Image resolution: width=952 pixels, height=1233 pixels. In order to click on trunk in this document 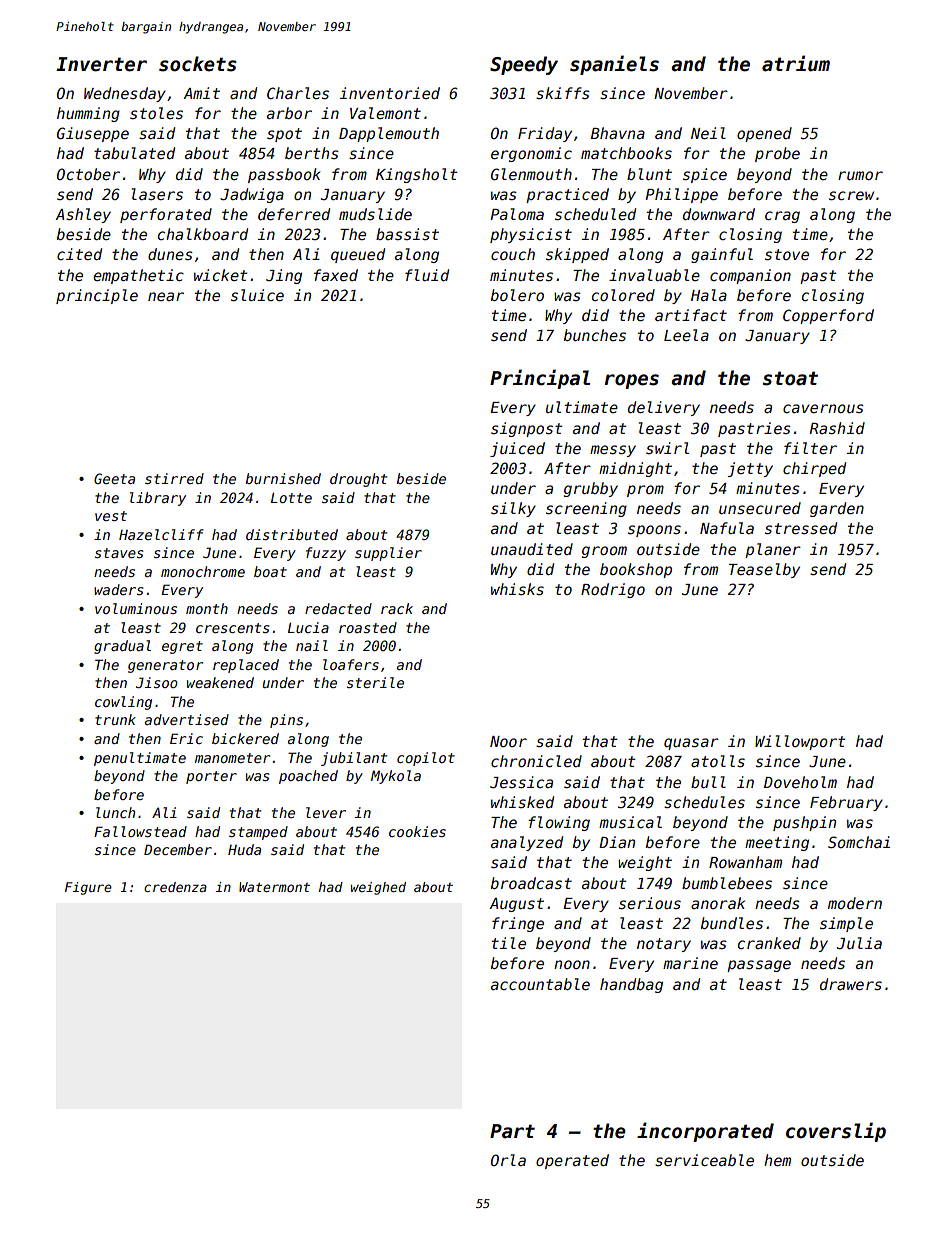, I will do `click(115, 719)`.
